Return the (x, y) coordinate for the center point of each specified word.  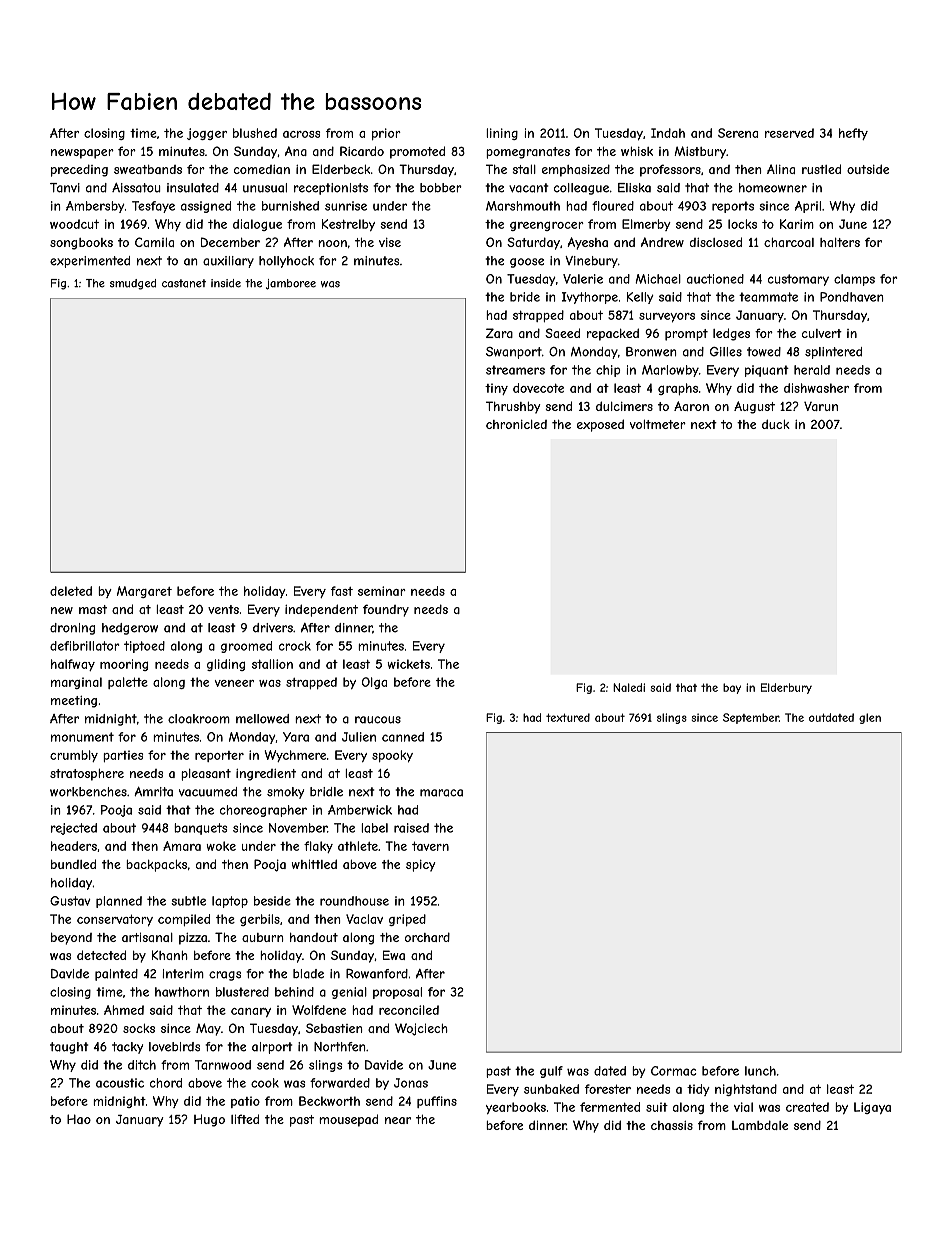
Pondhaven (852, 297)
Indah (668, 133)
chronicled (516, 424)
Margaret (144, 592)
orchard (427, 937)
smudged (133, 284)
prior (386, 134)
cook (265, 1083)
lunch (760, 1071)
